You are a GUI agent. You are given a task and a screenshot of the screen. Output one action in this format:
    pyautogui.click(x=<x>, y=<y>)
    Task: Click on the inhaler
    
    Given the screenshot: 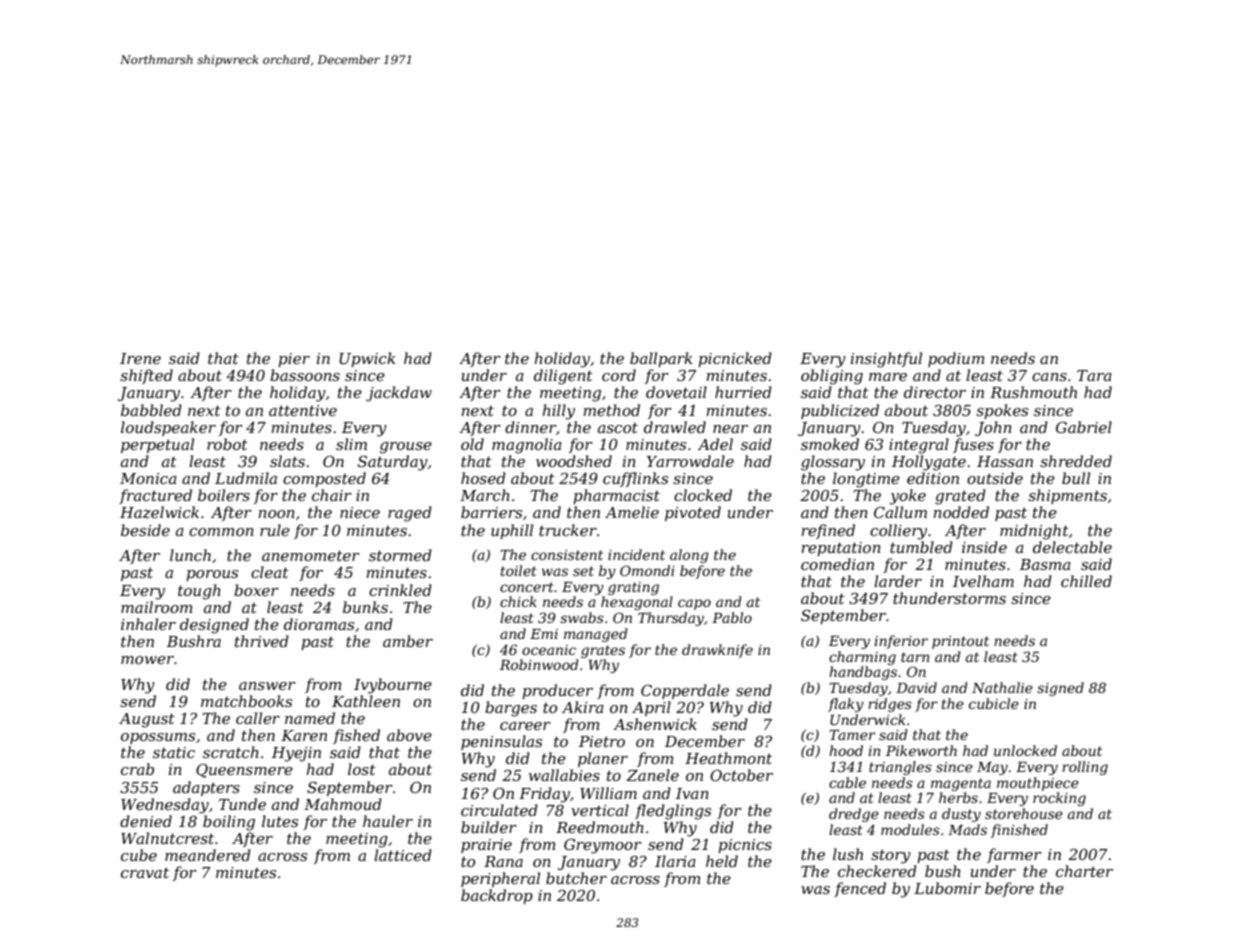 What is the action you would take?
    pyautogui.click(x=148, y=624)
